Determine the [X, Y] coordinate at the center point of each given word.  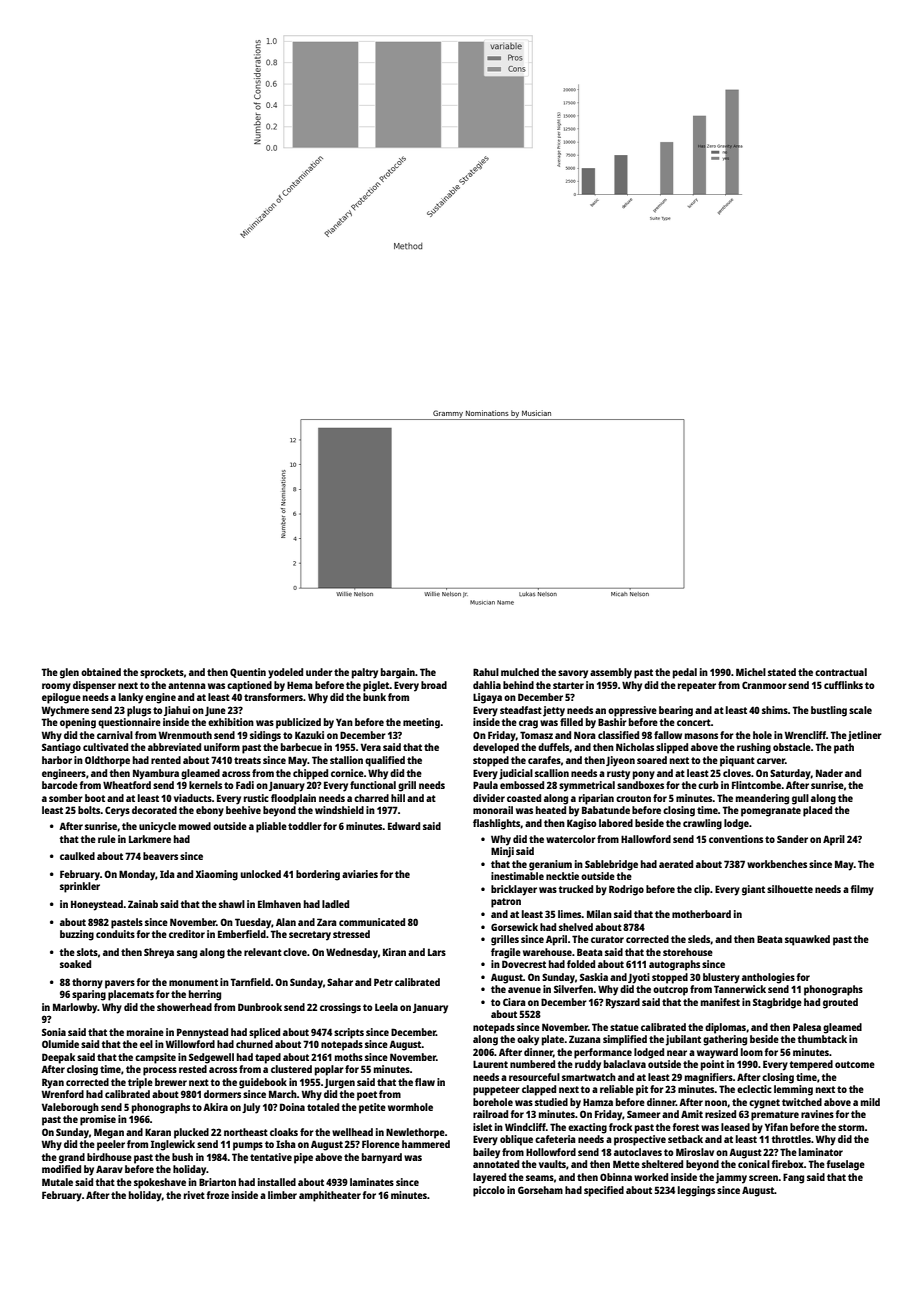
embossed [522, 785]
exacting [587, 1128]
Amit [692, 1114]
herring [205, 995]
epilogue [61, 698]
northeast [246, 1132]
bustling [829, 711]
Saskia [594, 977]
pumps [248, 1146]
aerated [676, 864]
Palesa [807, 1027]
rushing [754, 748]
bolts [89, 810]
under [319, 672]
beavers [160, 856]
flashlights [496, 824]
